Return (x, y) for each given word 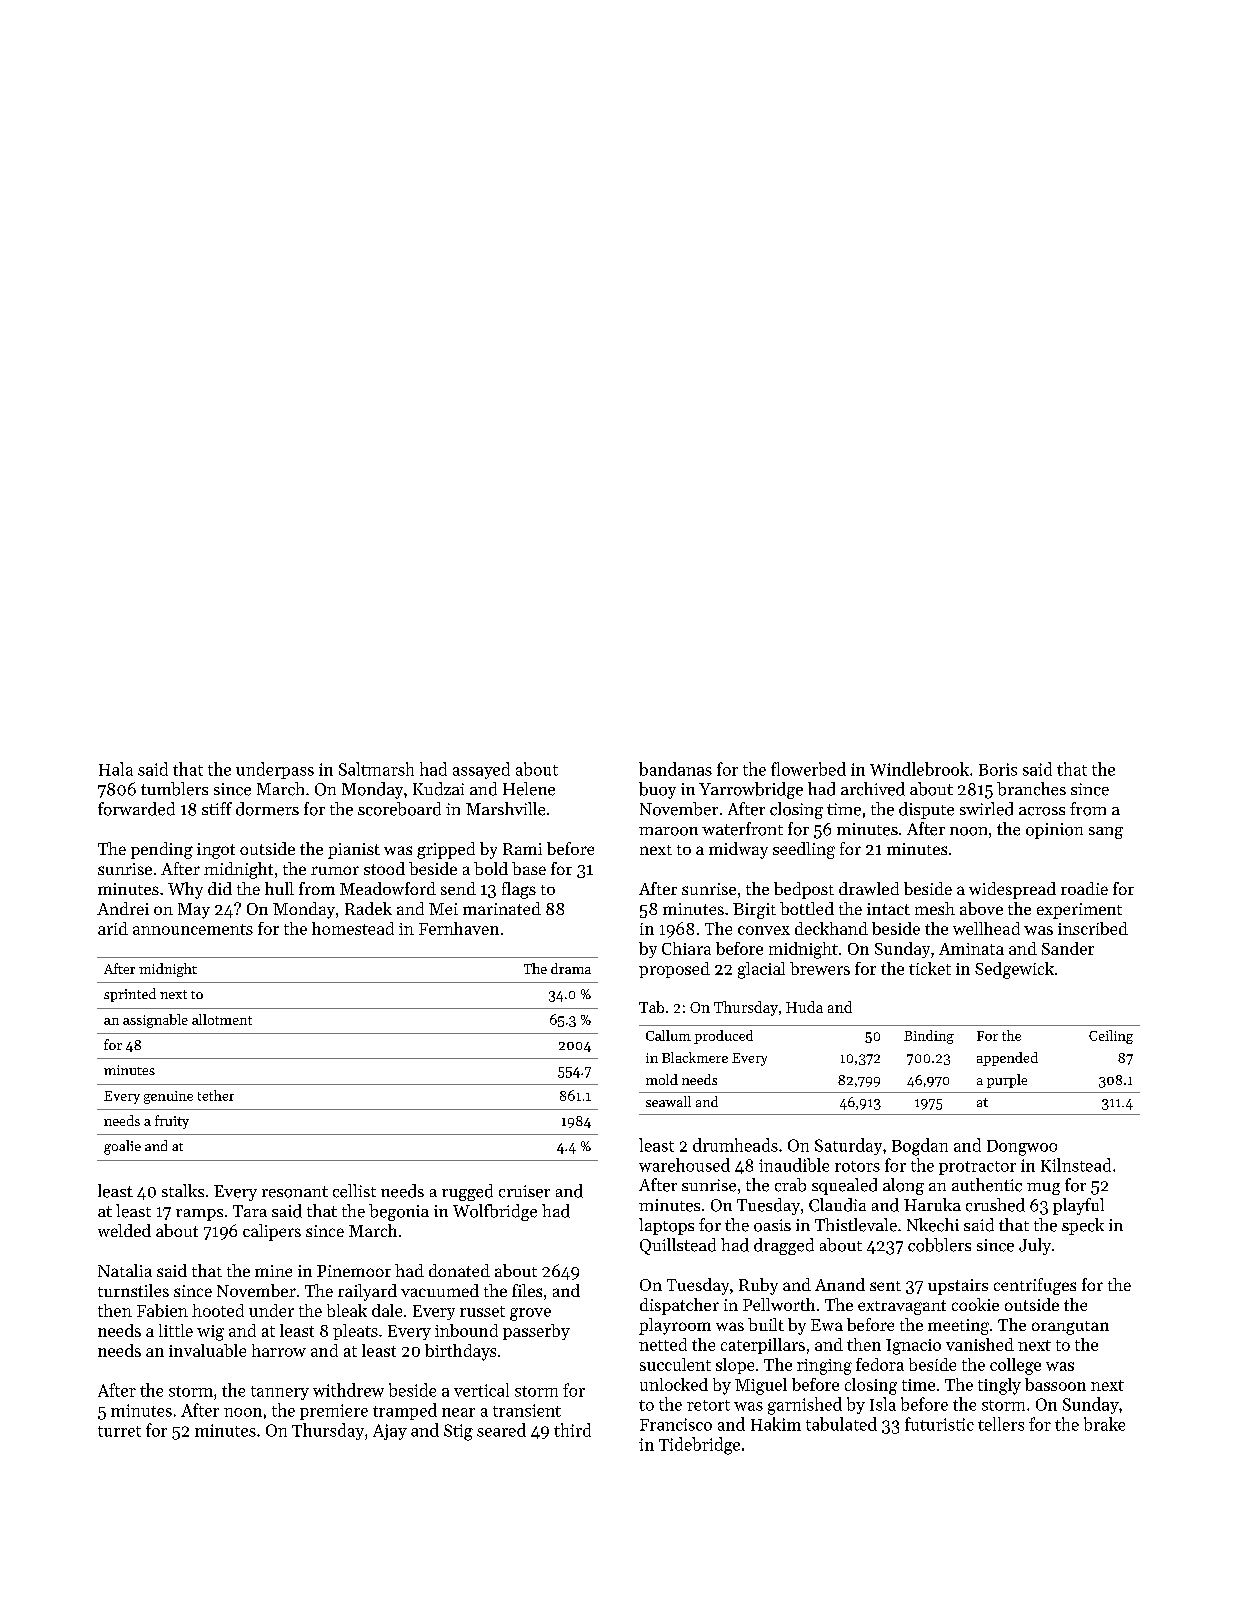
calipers (272, 1232)
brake (1104, 1424)
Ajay (390, 1432)
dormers (267, 809)
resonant (295, 1192)
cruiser (524, 1191)
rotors (857, 1166)
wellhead (986, 928)
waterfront (742, 829)
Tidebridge (699, 1446)
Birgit (754, 911)
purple (1007, 1081)
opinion (1054, 831)
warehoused (684, 1165)
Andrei (123, 908)
